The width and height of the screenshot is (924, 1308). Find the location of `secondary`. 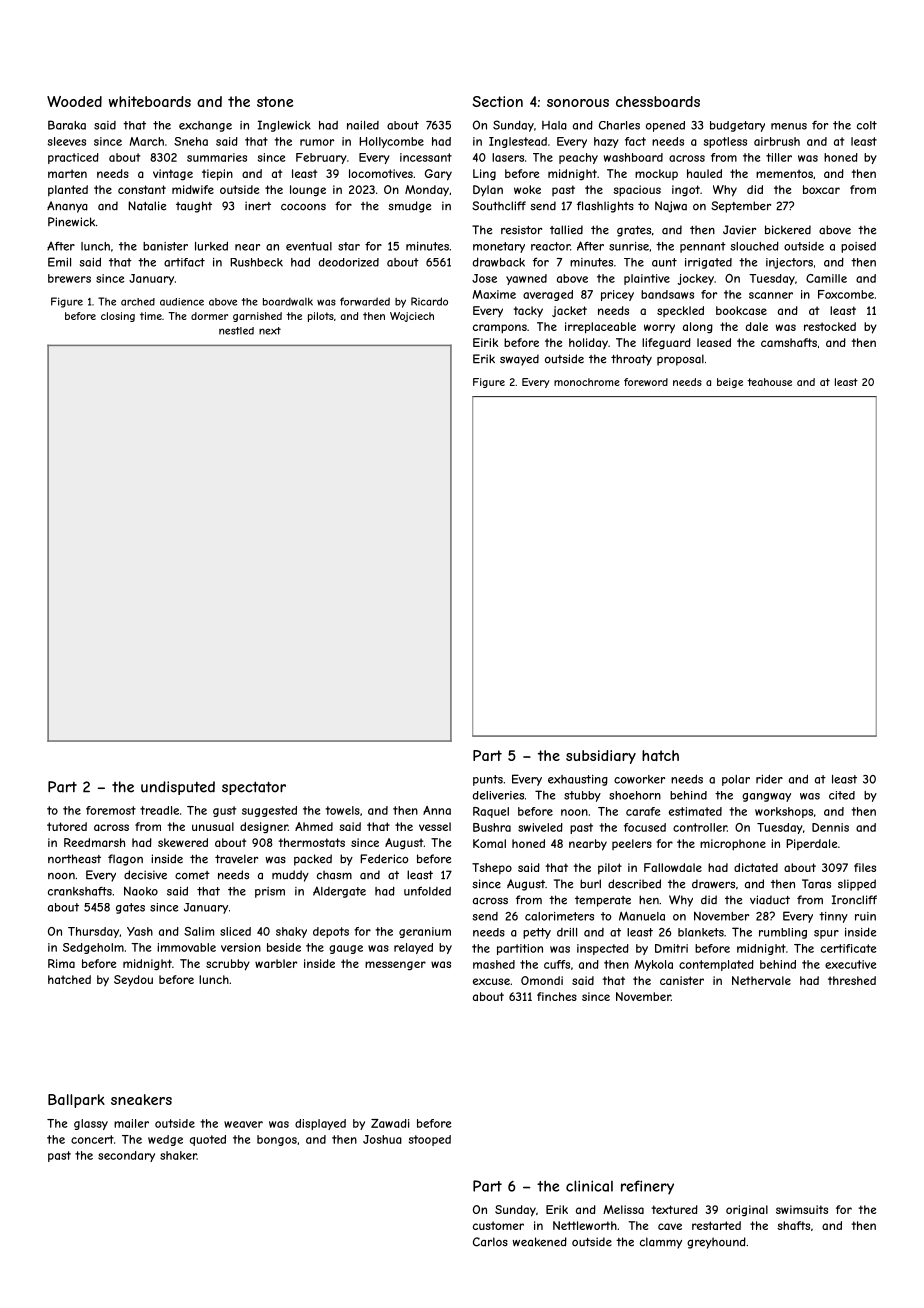

secondary is located at coordinates (126, 1156).
